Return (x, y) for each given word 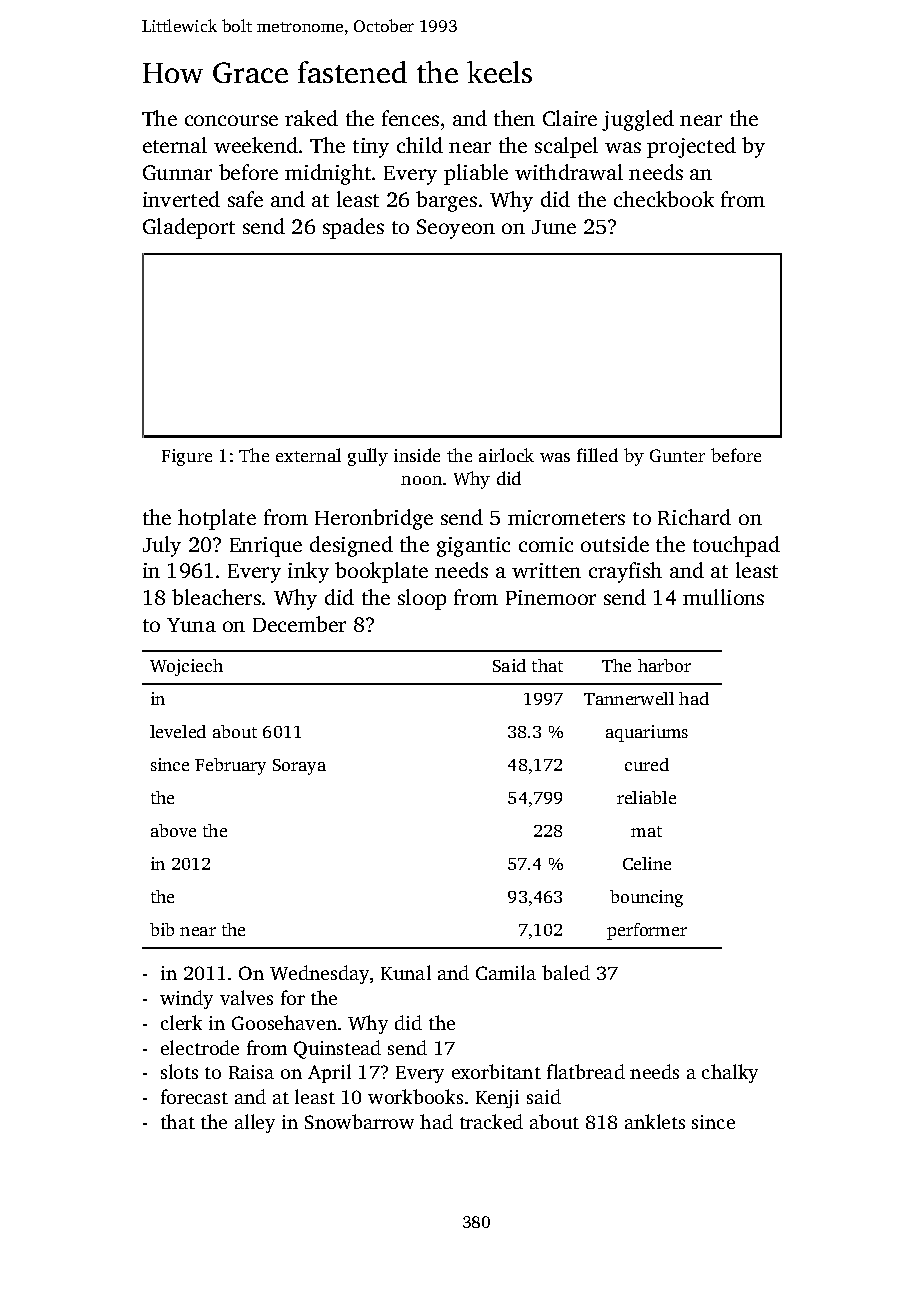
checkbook (664, 199)
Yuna (191, 625)
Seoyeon (456, 229)
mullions (723, 597)
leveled (178, 731)
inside (417, 455)
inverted (181, 199)
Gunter (677, 455)
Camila (506, 972)
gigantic (473, 547)
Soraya (299, 767)
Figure (187, 457)
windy (186, 999)
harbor (664, 665)
